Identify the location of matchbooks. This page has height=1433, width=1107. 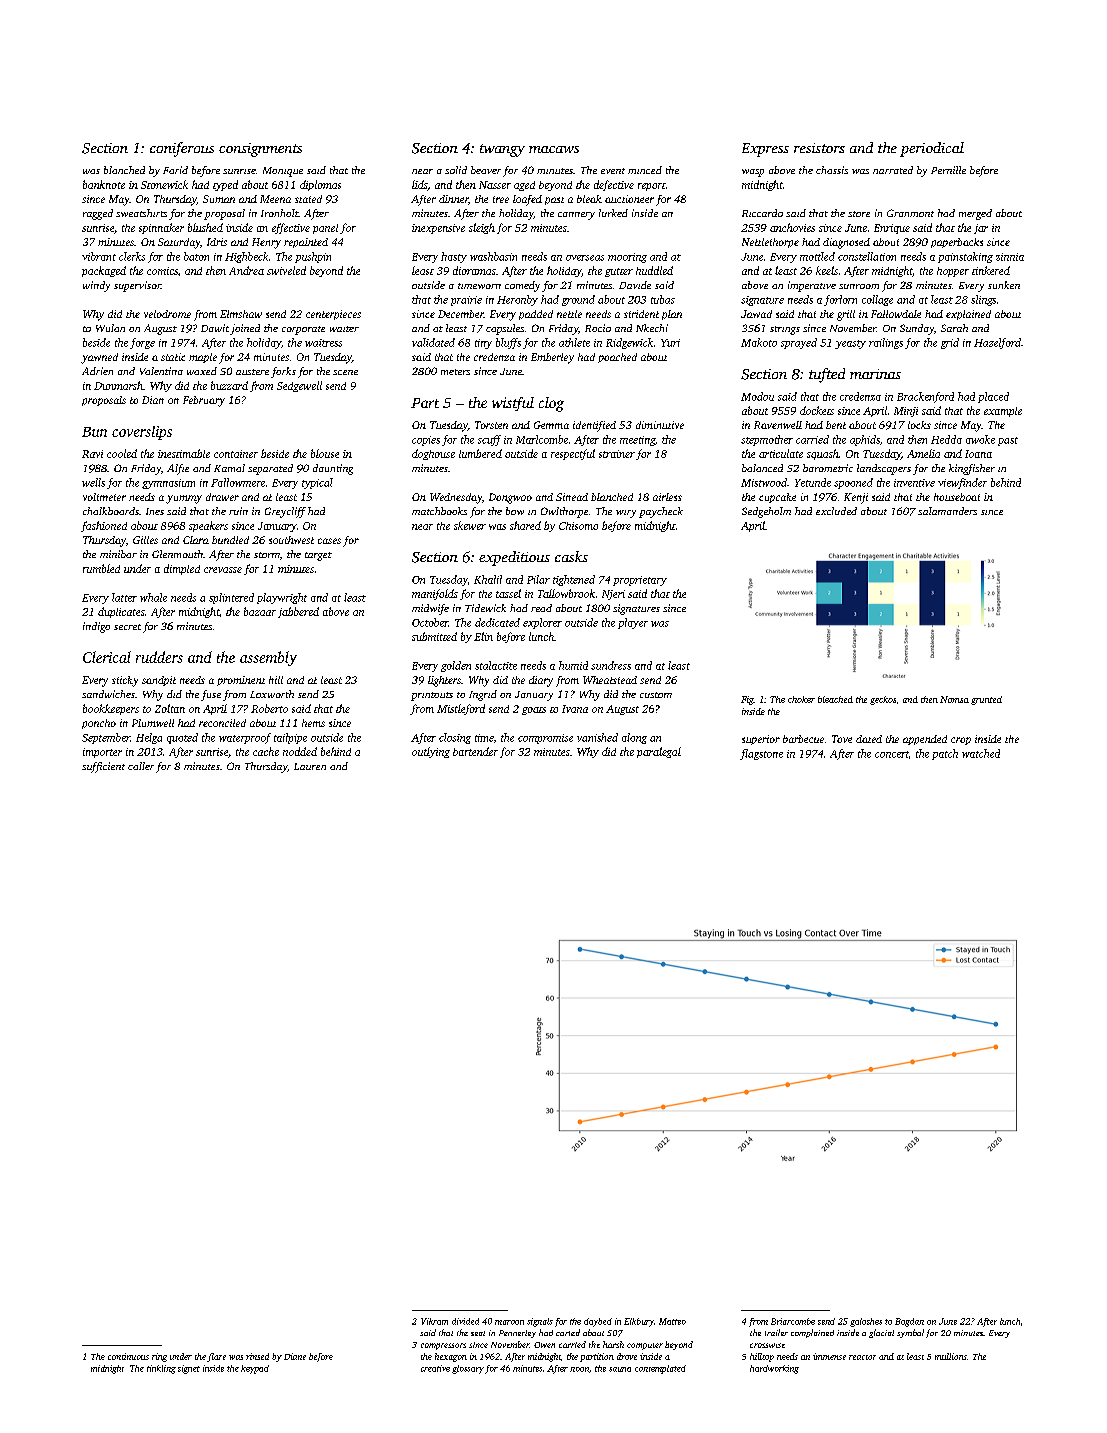
(439, 511).
